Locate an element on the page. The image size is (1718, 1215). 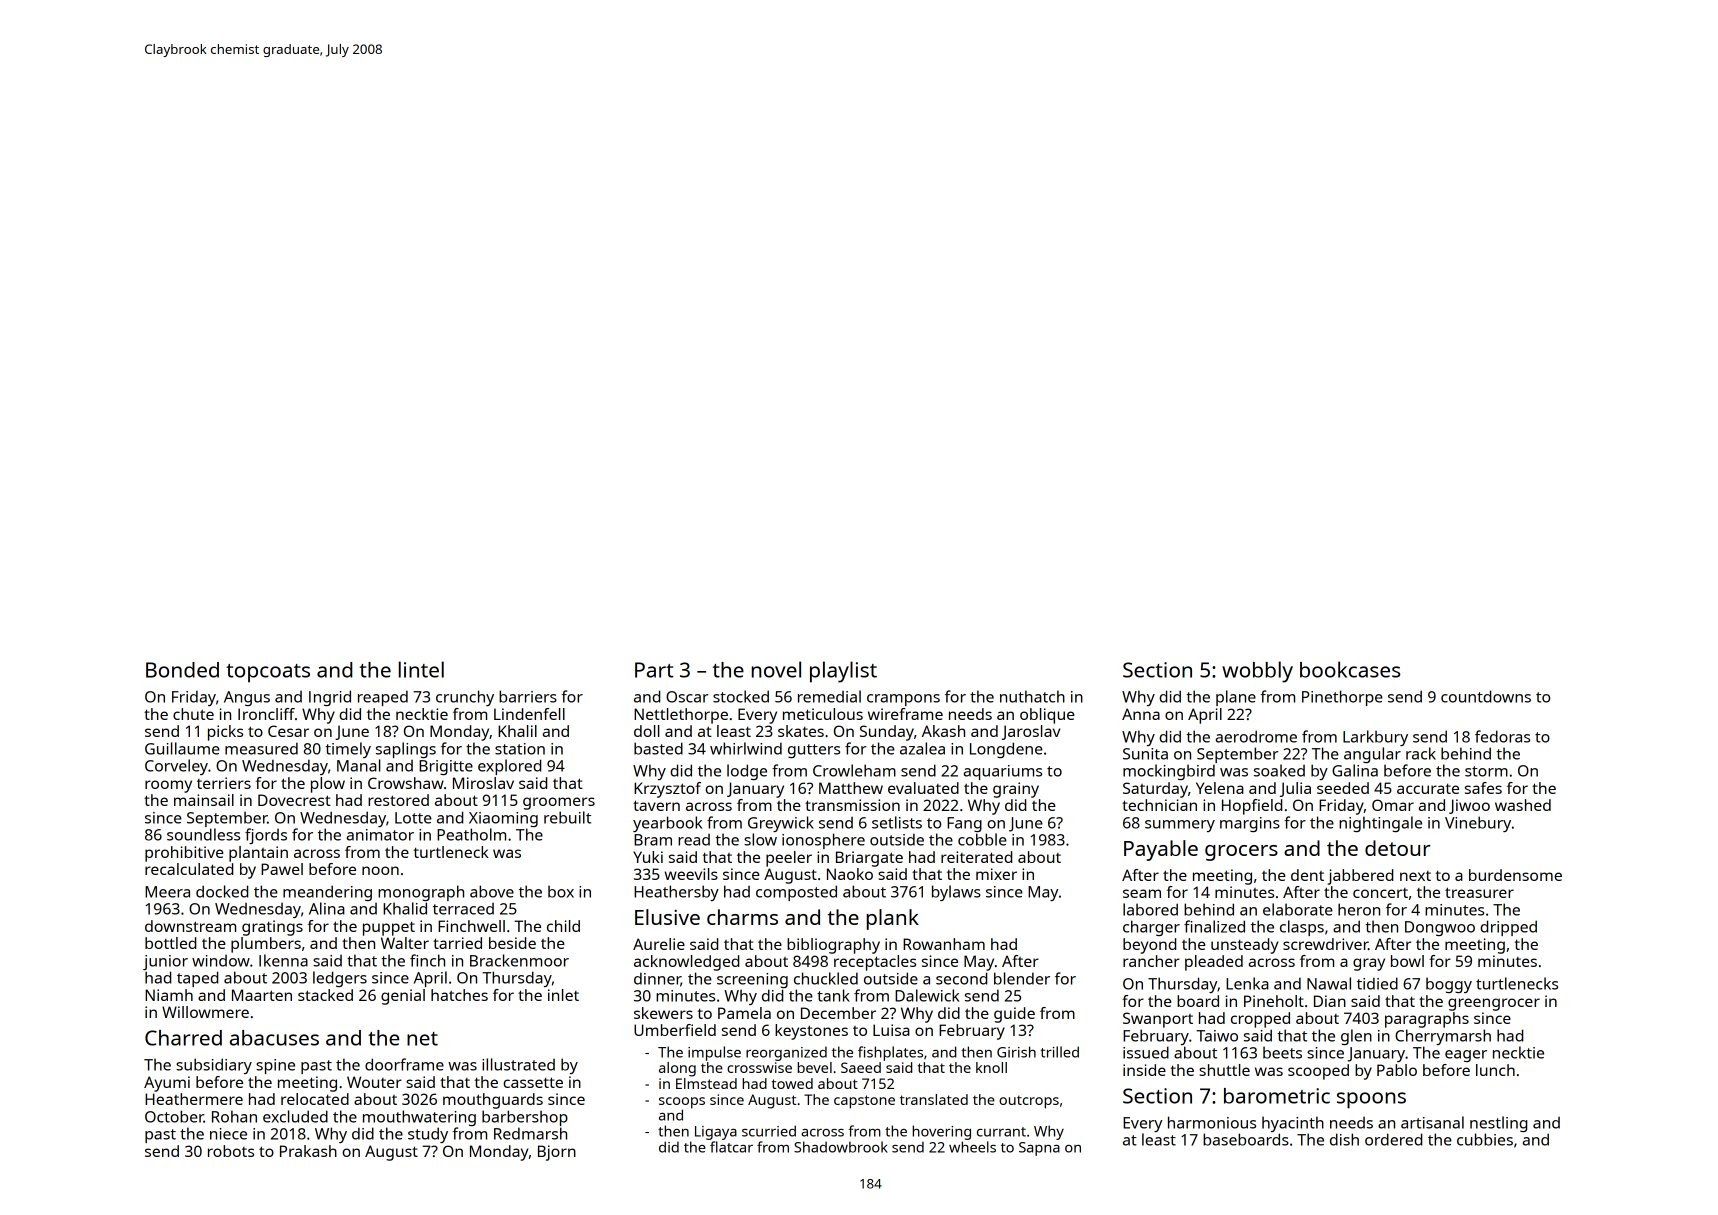
angular is located at coordinates (1372, 755).
